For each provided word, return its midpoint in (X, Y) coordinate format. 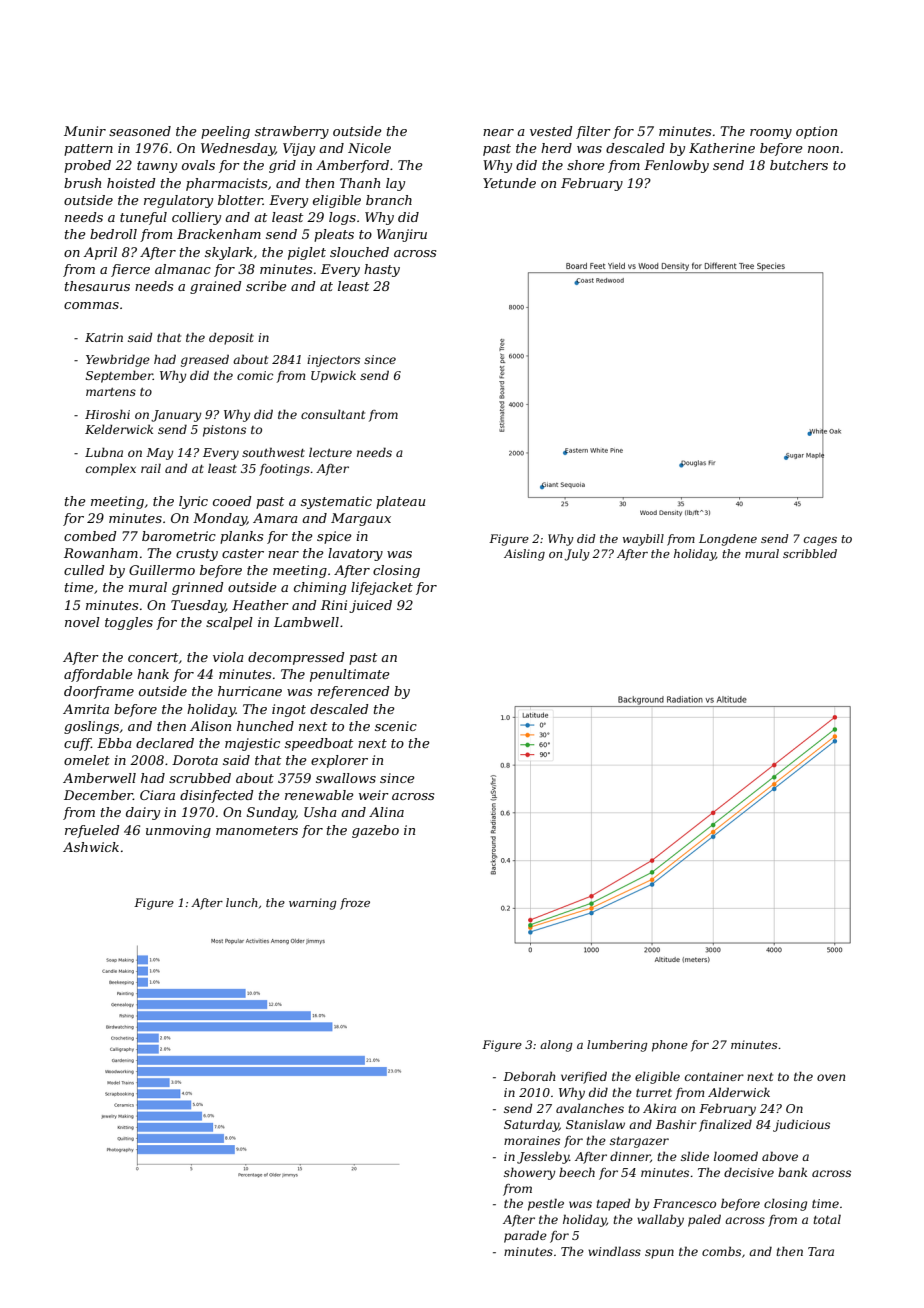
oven (831, 1077)
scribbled (810, 553)
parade (525, 1236)
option (816, 132)
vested (551, 131)
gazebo (375, 831)
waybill (643, 540)
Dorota (195, 760)
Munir (85, 131)
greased (205, 360)
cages (820, 541)
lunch (242, 902)
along (556, 1046)
